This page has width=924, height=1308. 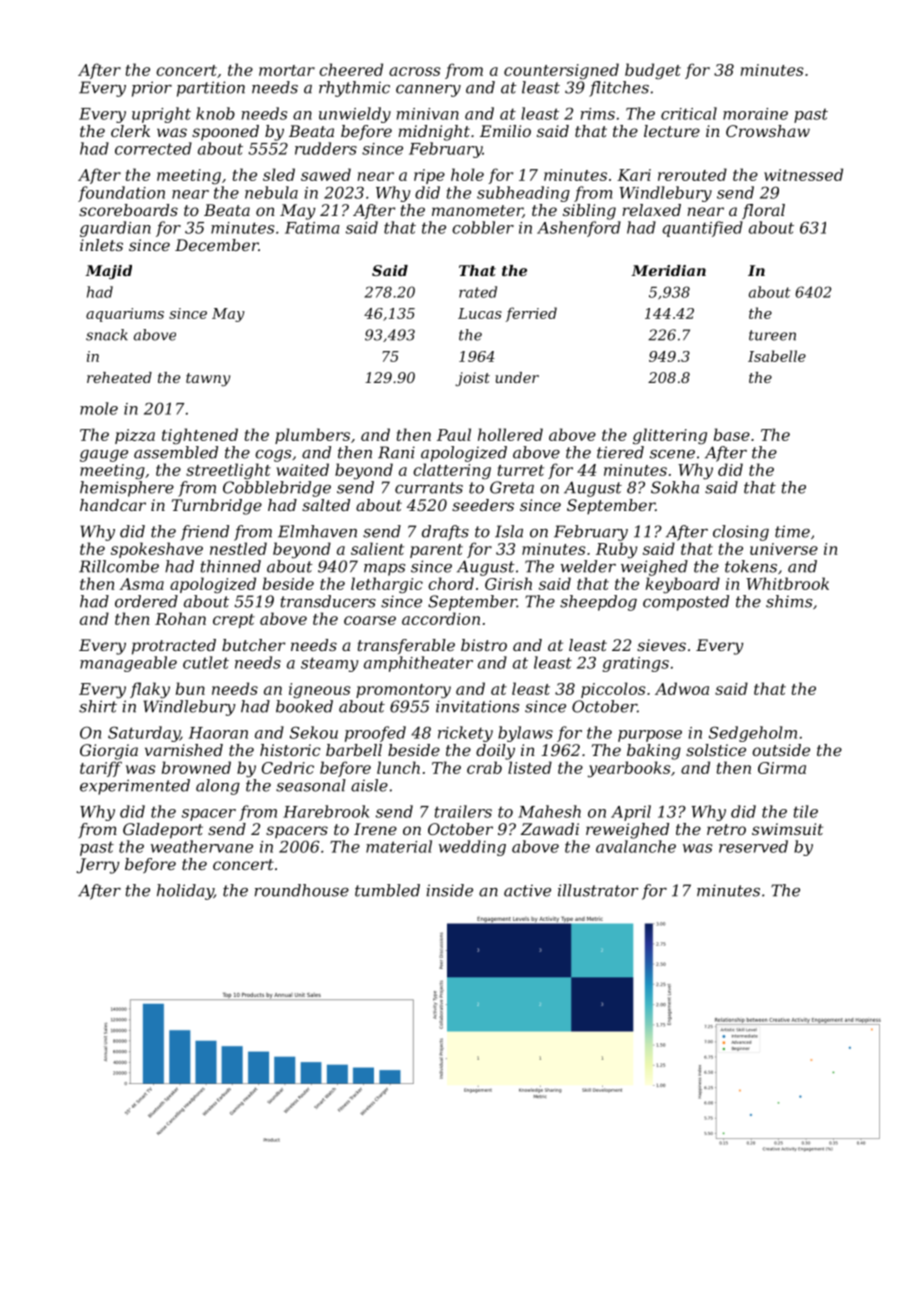 What do you see at coordinates (396, 452) in the page?
I see `Rani` at bounding box center [396, 452].
